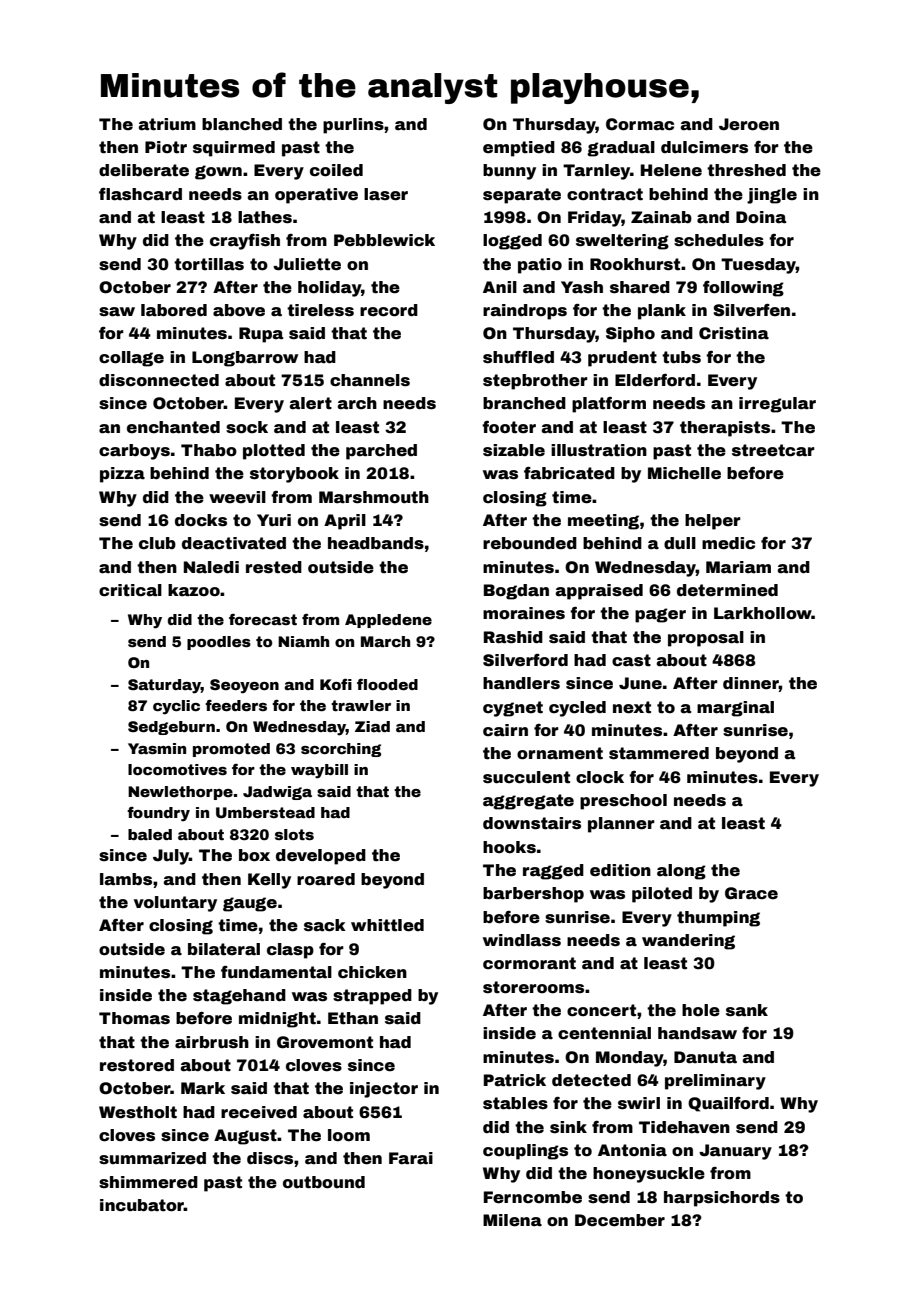  I want to click on planner, so click(621, 825).
